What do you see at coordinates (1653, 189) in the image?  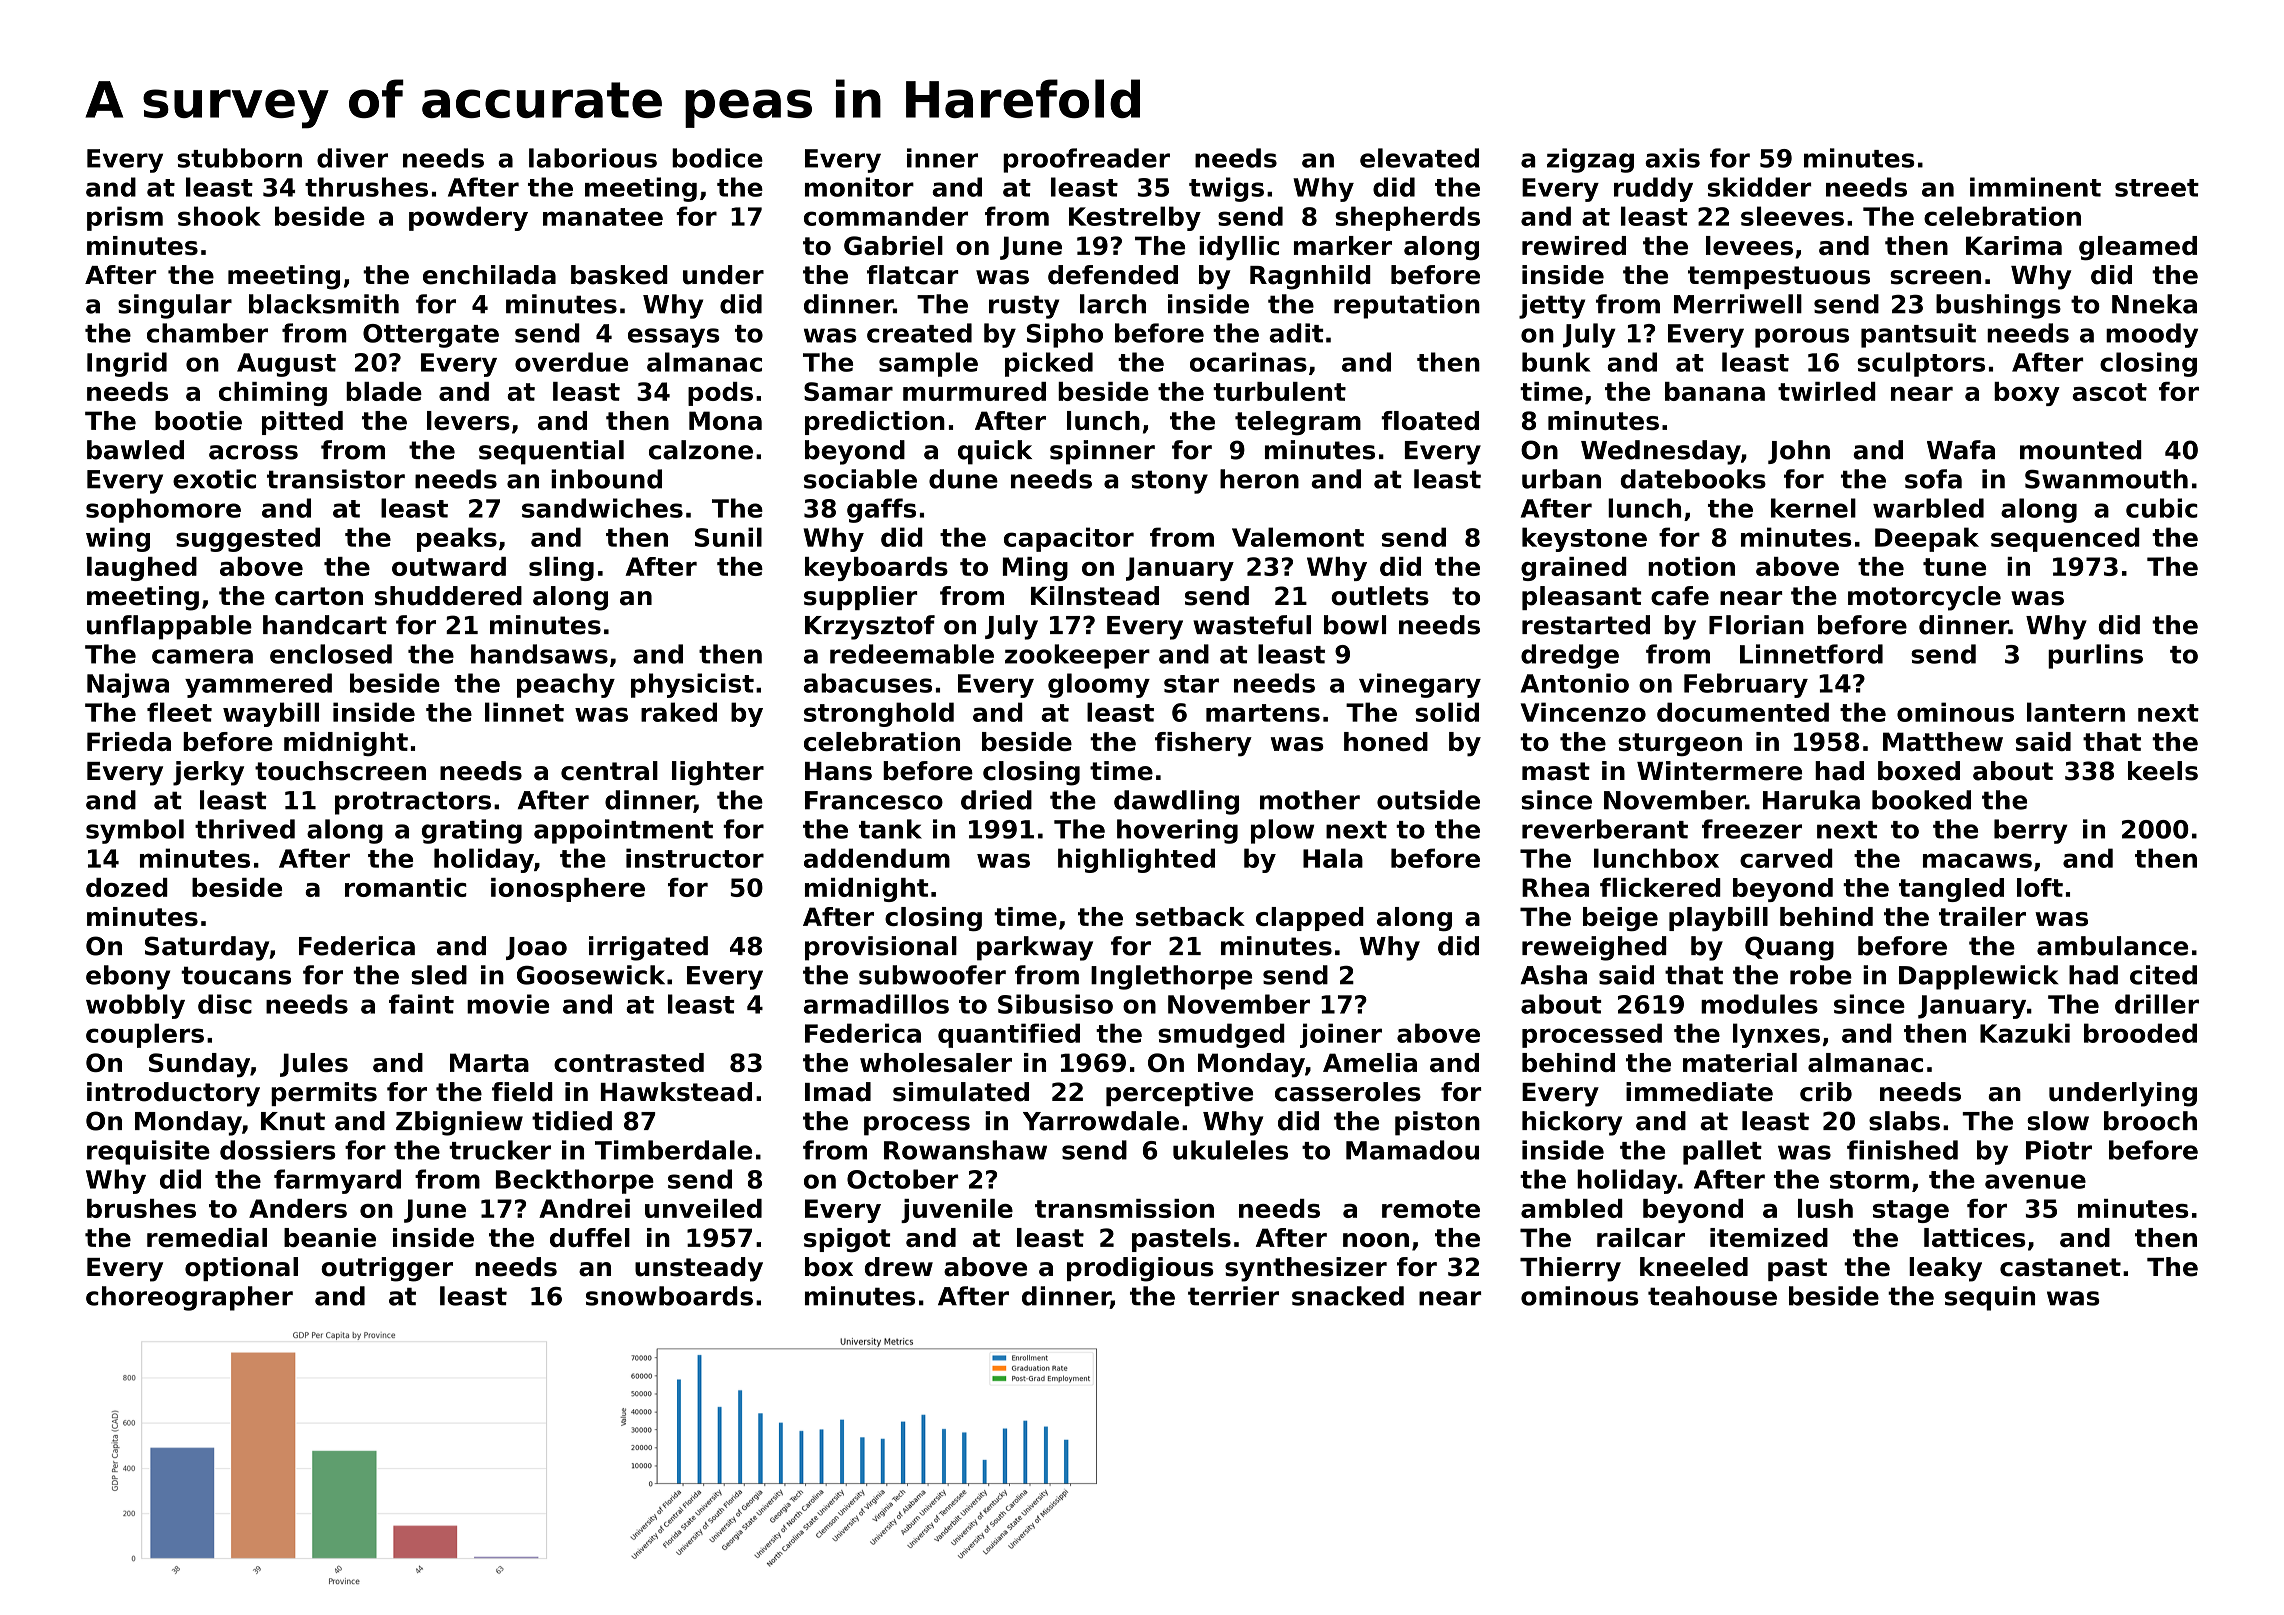 I see `ruddy` at bounding box center [1653, 189].
